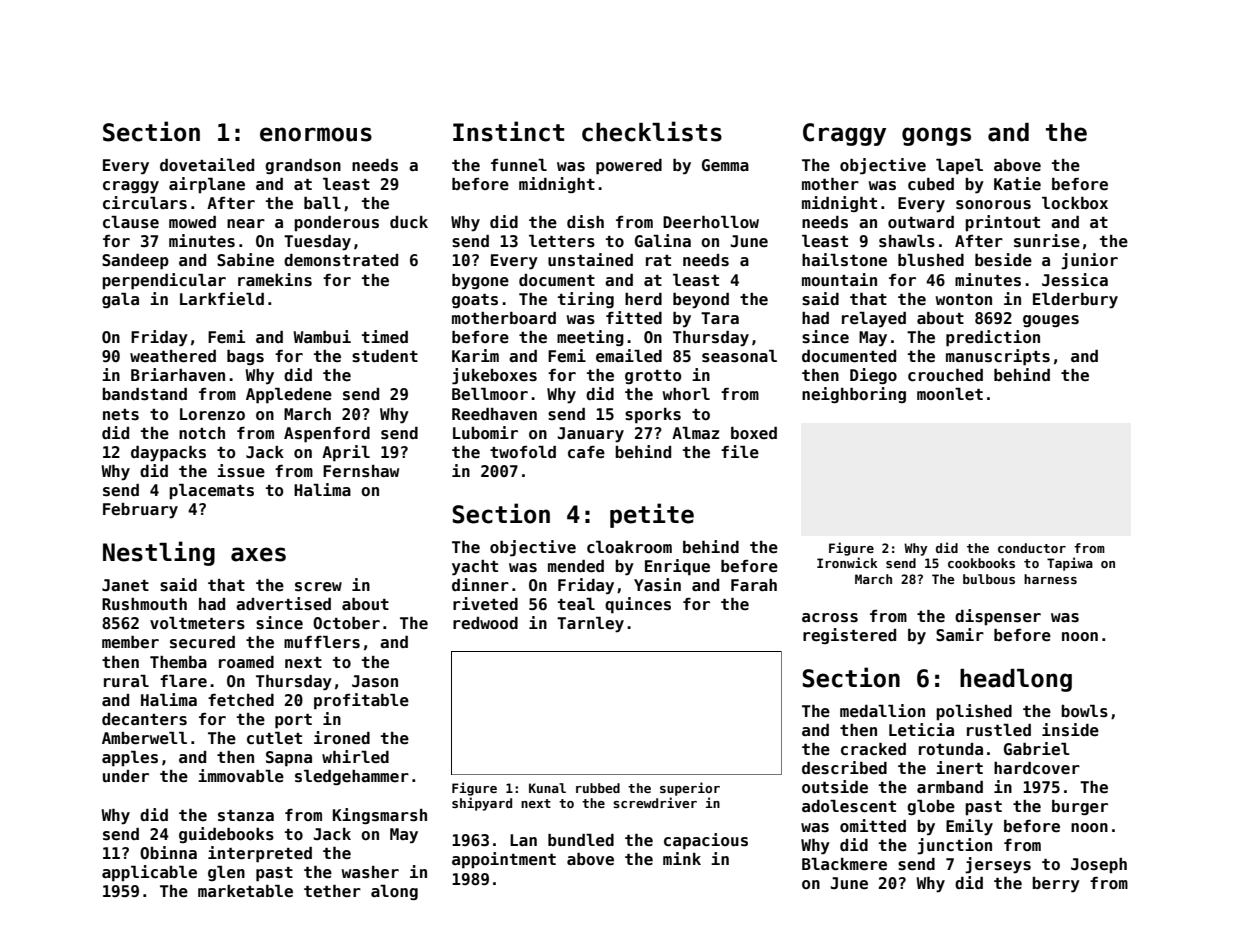 Image resolution: width=1233 pixels, height=952 pixels. I want to click on cloakroom, so click(629, 547).
